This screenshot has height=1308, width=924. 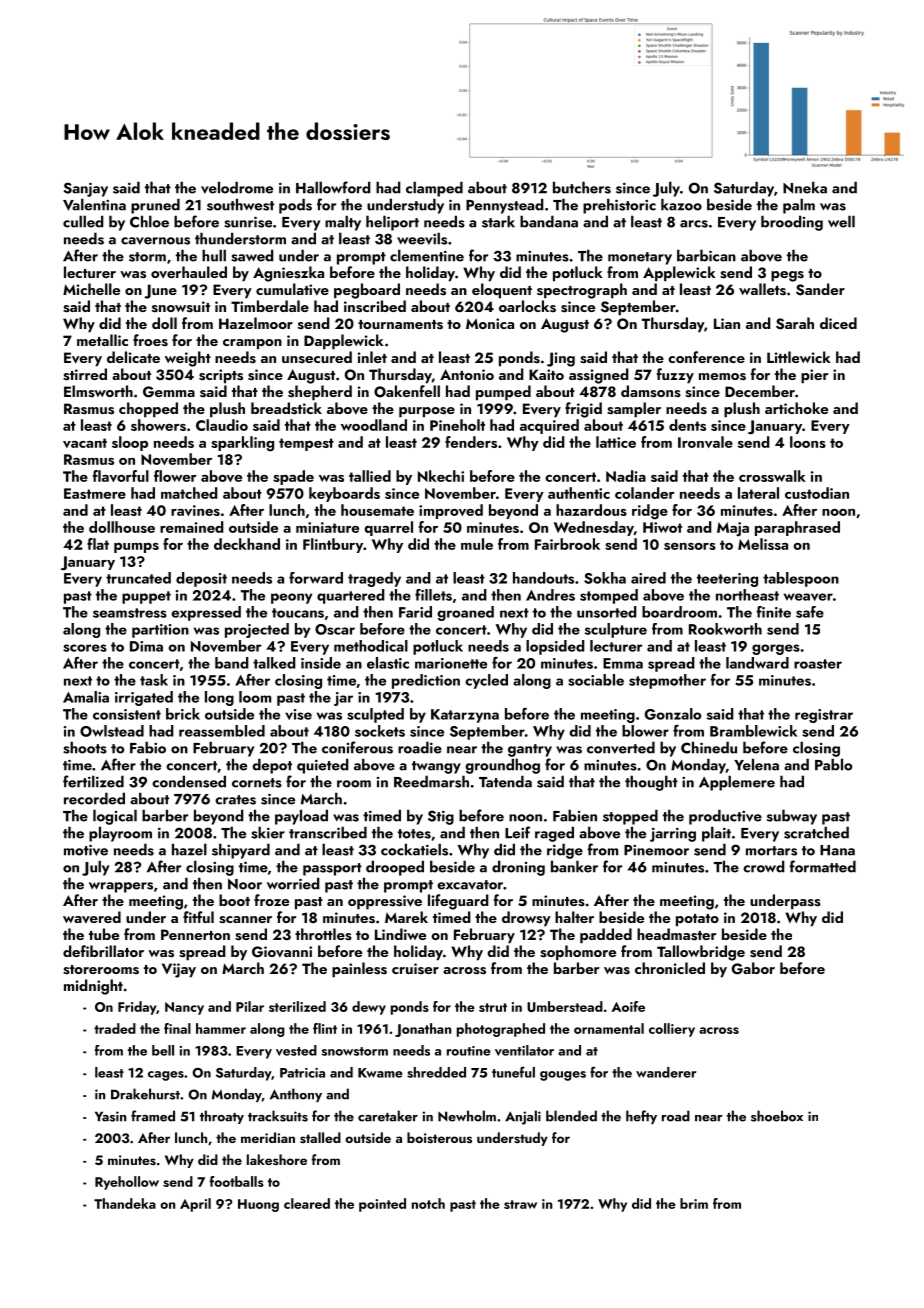 What do you see at coordinates (183, 714) in the screenshot?
I see `brick` at bounding box center [183, 714].
